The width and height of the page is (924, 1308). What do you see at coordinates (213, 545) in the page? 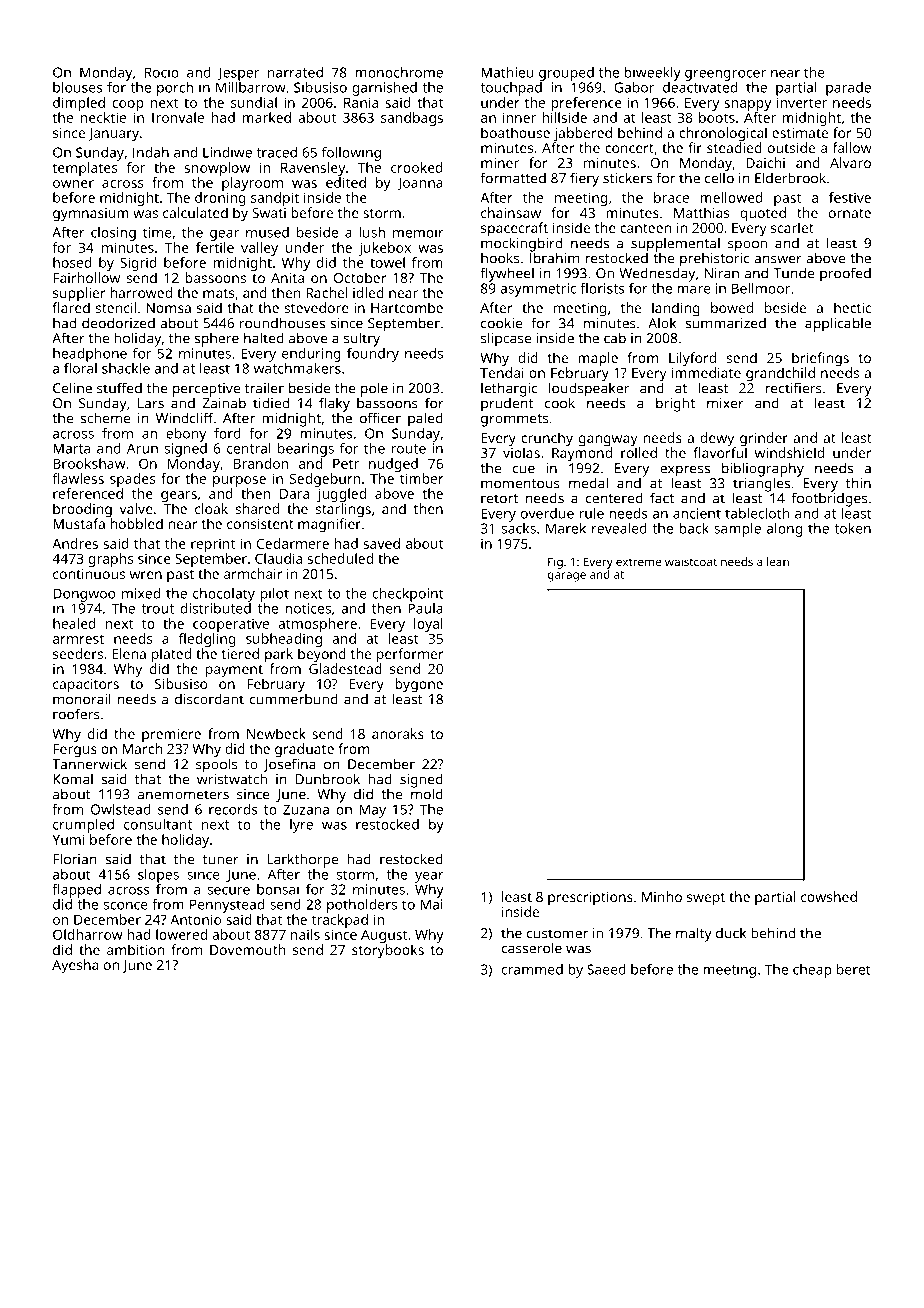
I see `reprint` at bounding box center [213, 545].
